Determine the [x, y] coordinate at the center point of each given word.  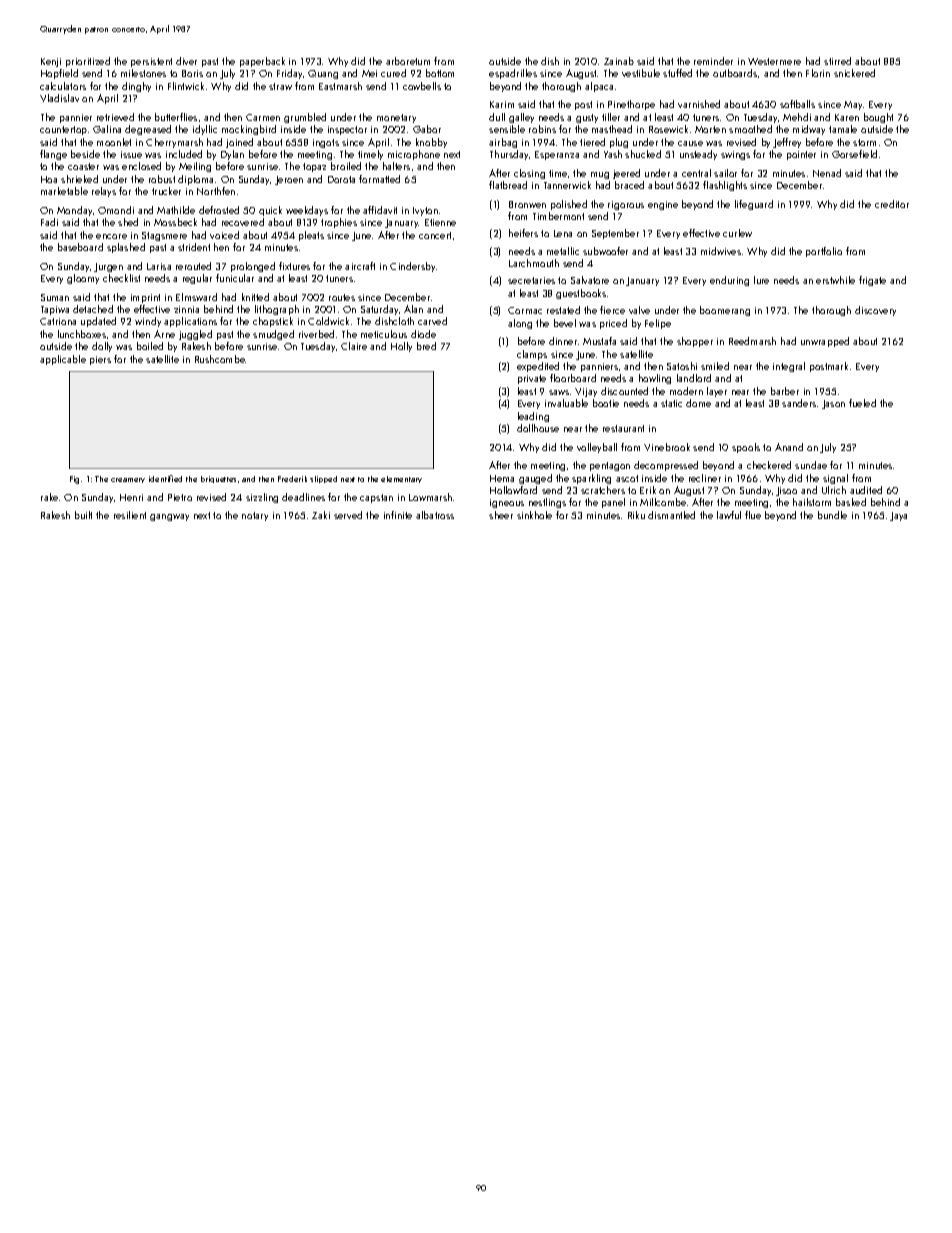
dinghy [136, 87]
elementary [401, 479]
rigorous [626, 205]
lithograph [277, 310]
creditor [892, 204]
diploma [195, 180]
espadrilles [513, 74]
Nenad [827, 173]
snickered [854, 73]
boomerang [725, 311]
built [83, 515]
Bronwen [527, 204]
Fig [74, 480]
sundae [811, 465]
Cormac [525, 310]
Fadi [49, 222]
